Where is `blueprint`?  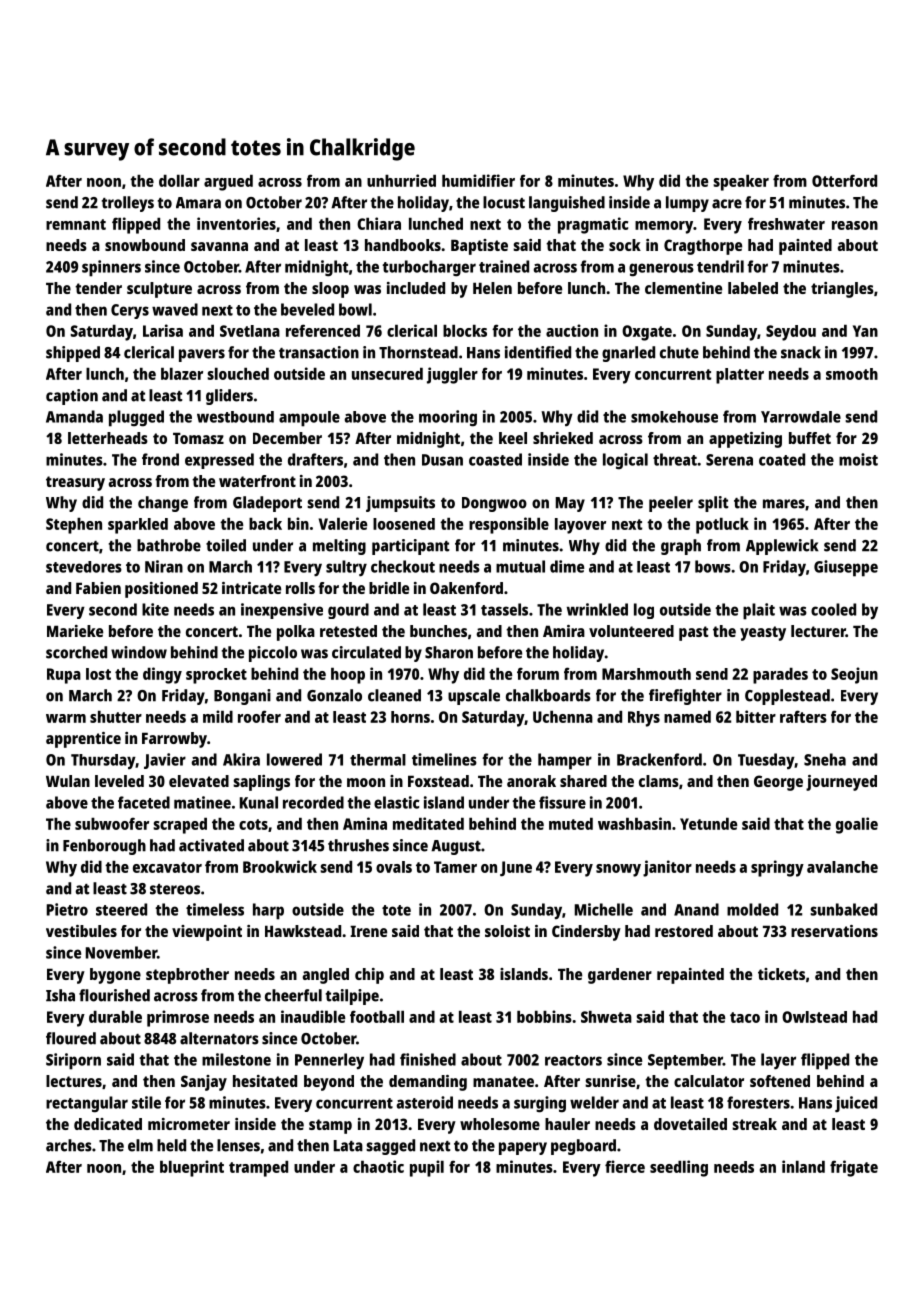
blueprint is located at coordinates (192, 1168).
